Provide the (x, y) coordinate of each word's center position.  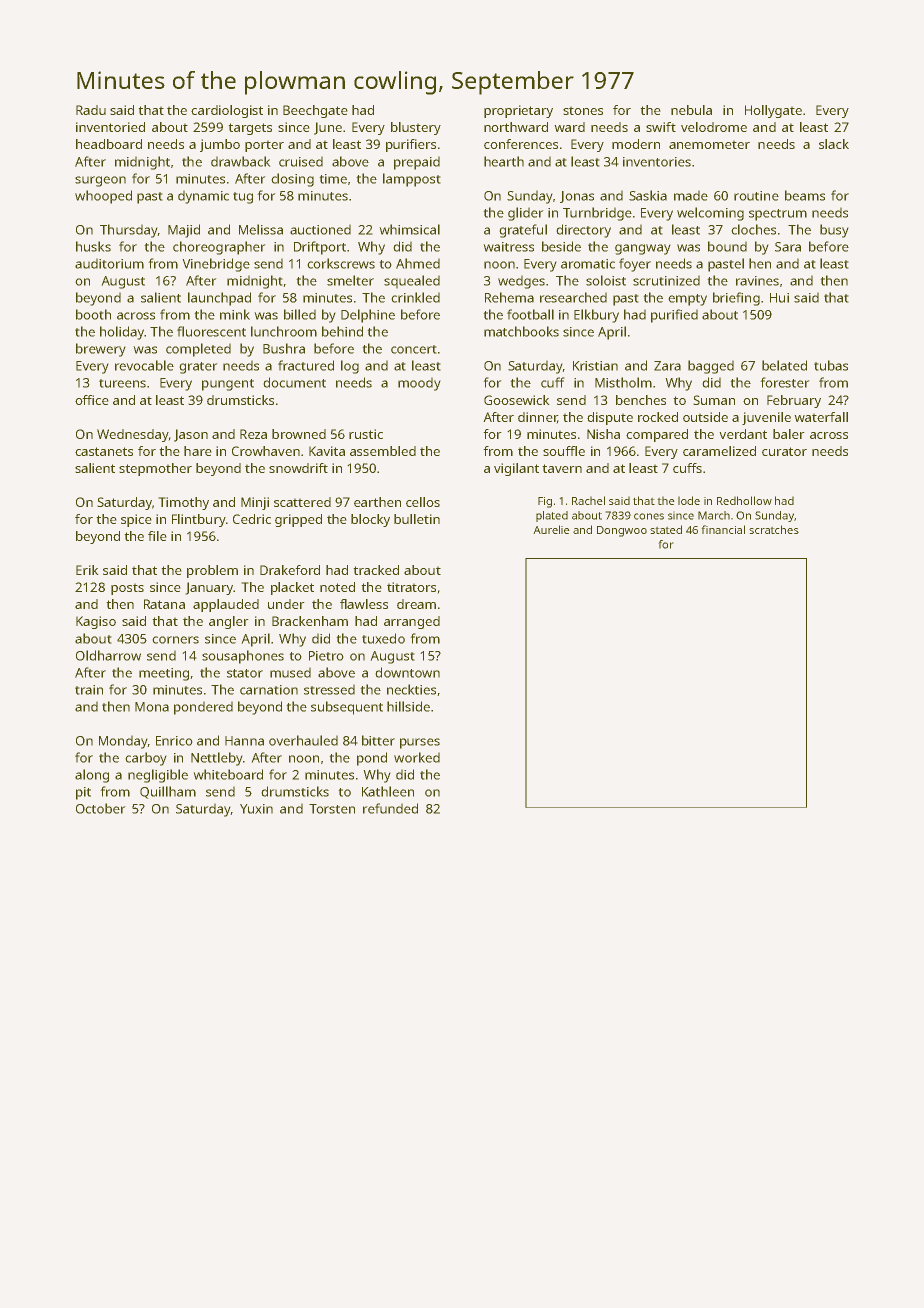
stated (666, 529)
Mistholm (623, 382)
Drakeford (290, 570)
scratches (774, 529)
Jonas (577, 197)
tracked (376, 570)
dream (416, 604)
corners (175, 640)
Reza (253, 434)
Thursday (129, 231)
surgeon (100, 181)
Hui (779, 298)
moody (419, 384)
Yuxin (256, 809)
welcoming (710, 214)
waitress (508, 247)
